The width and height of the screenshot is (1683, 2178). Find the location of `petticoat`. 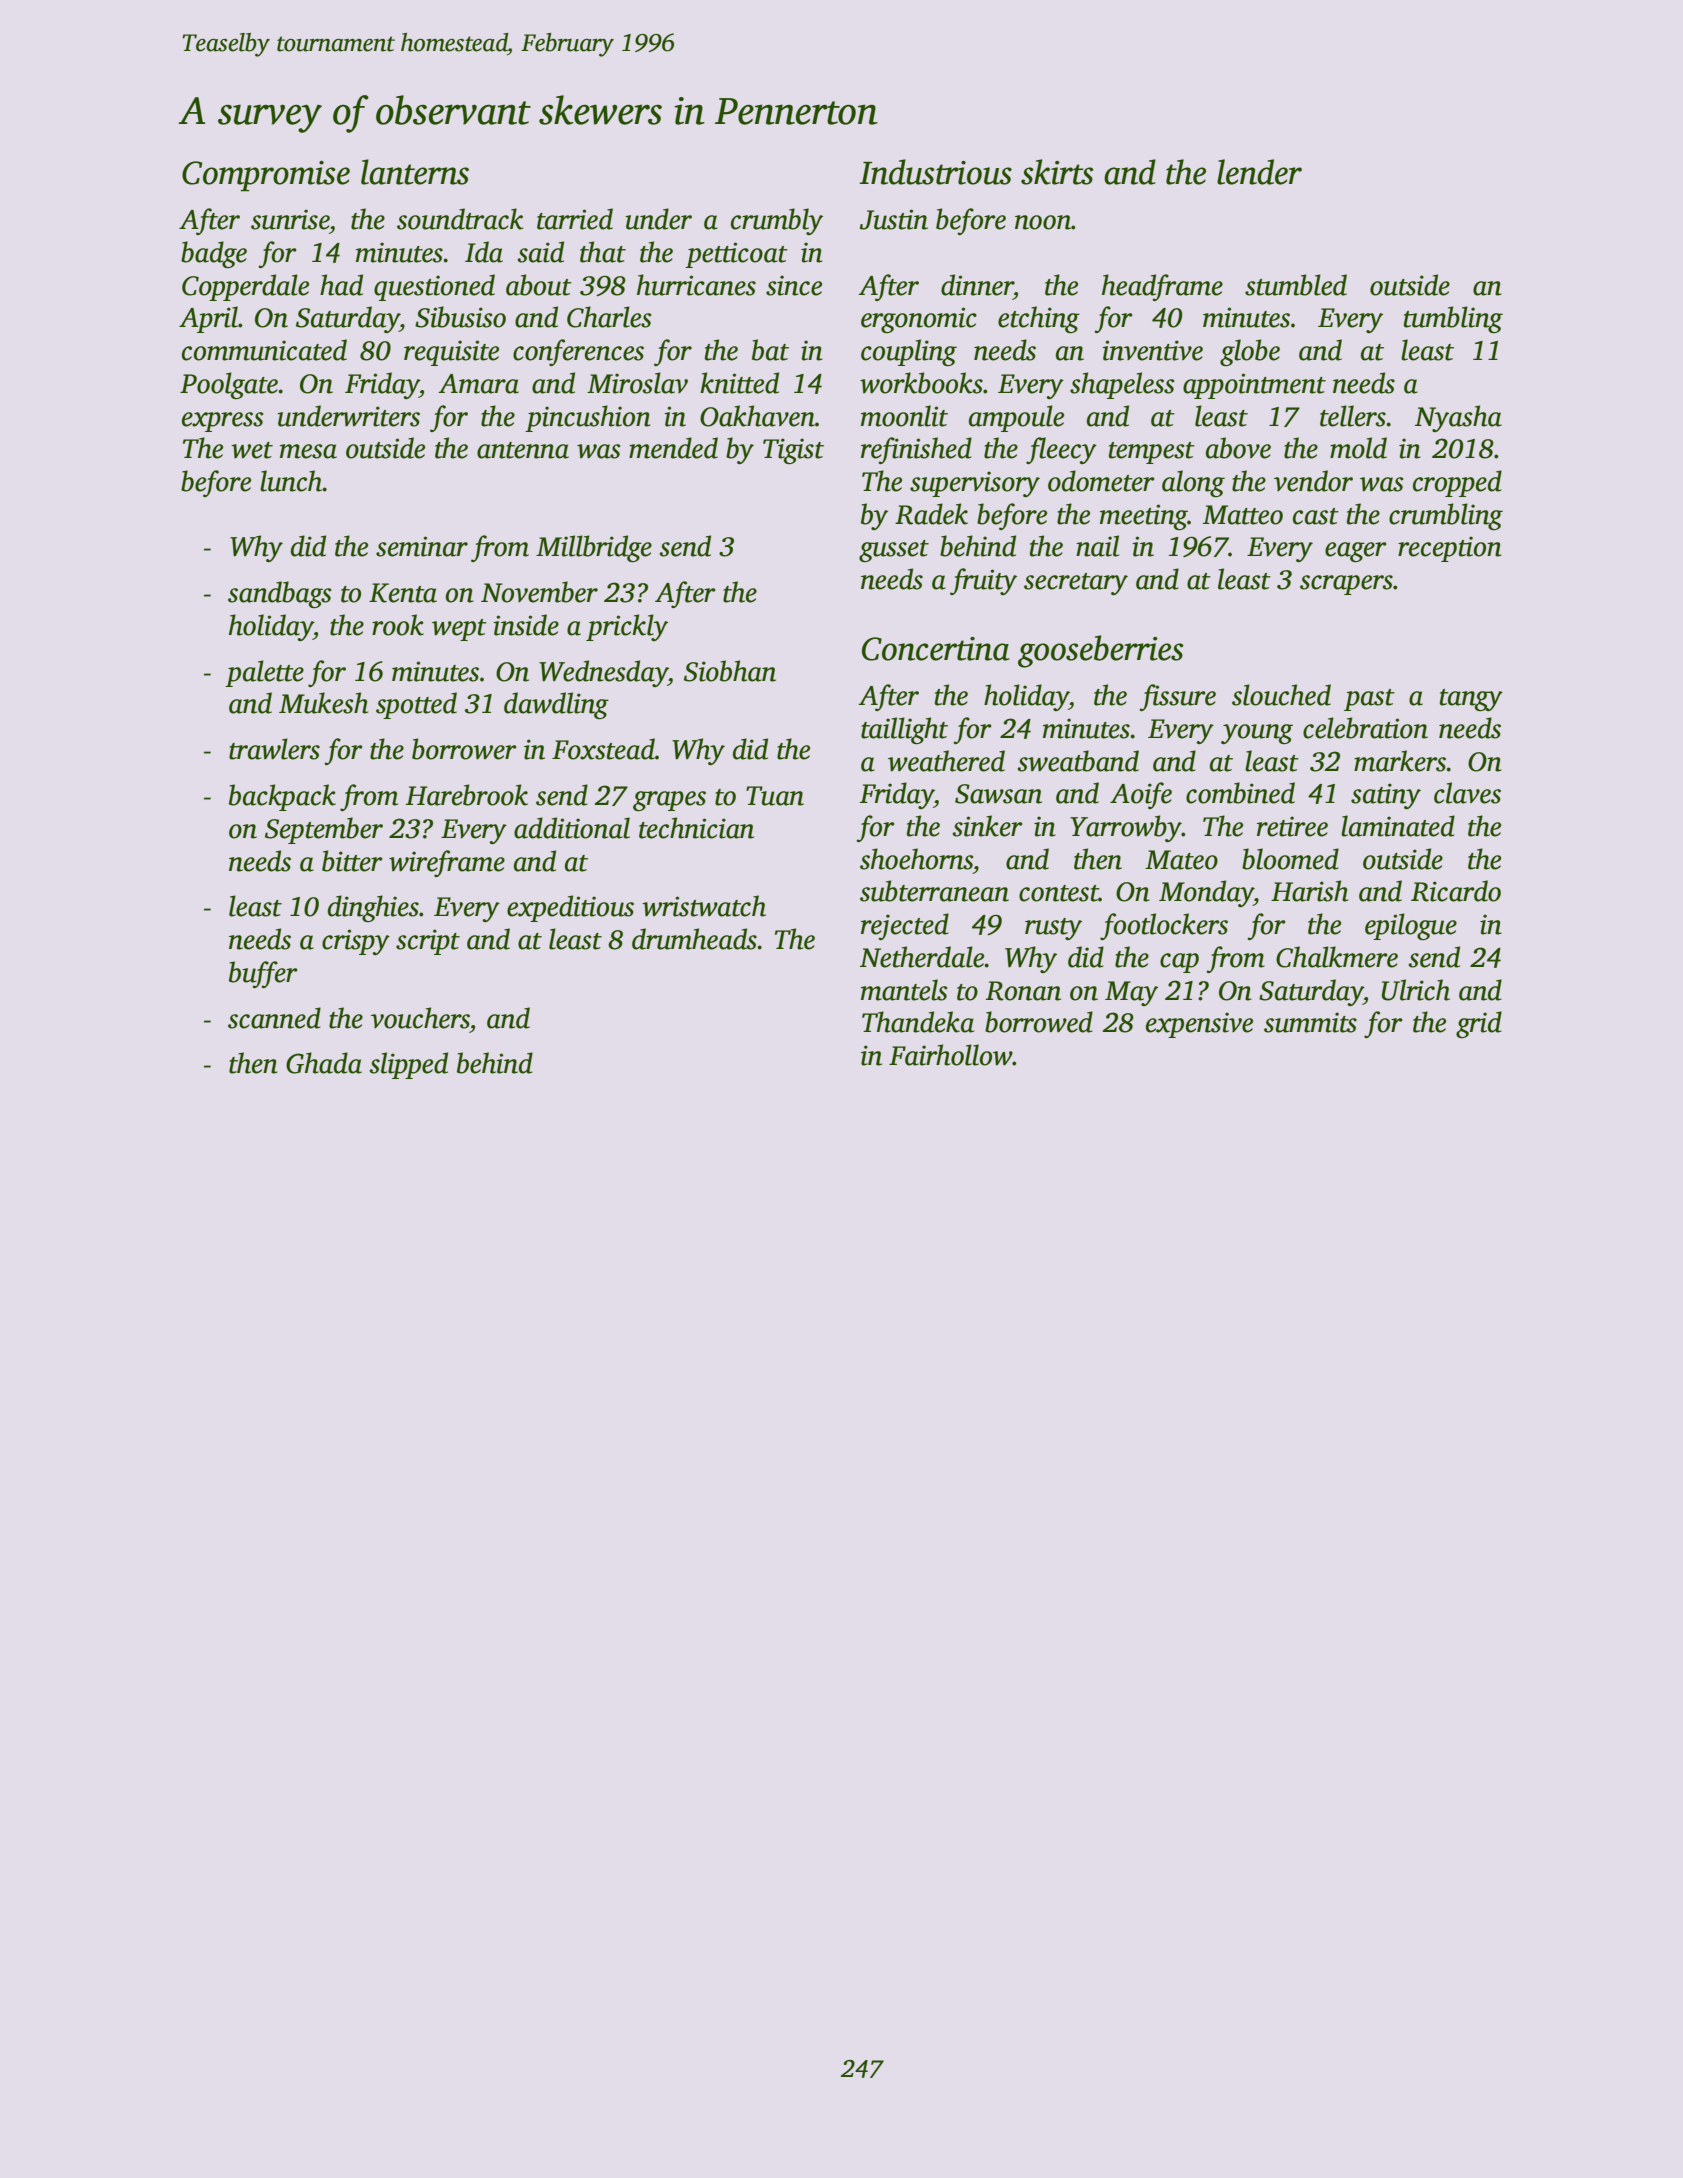

petticoat is located at coordinates (736, 255).
